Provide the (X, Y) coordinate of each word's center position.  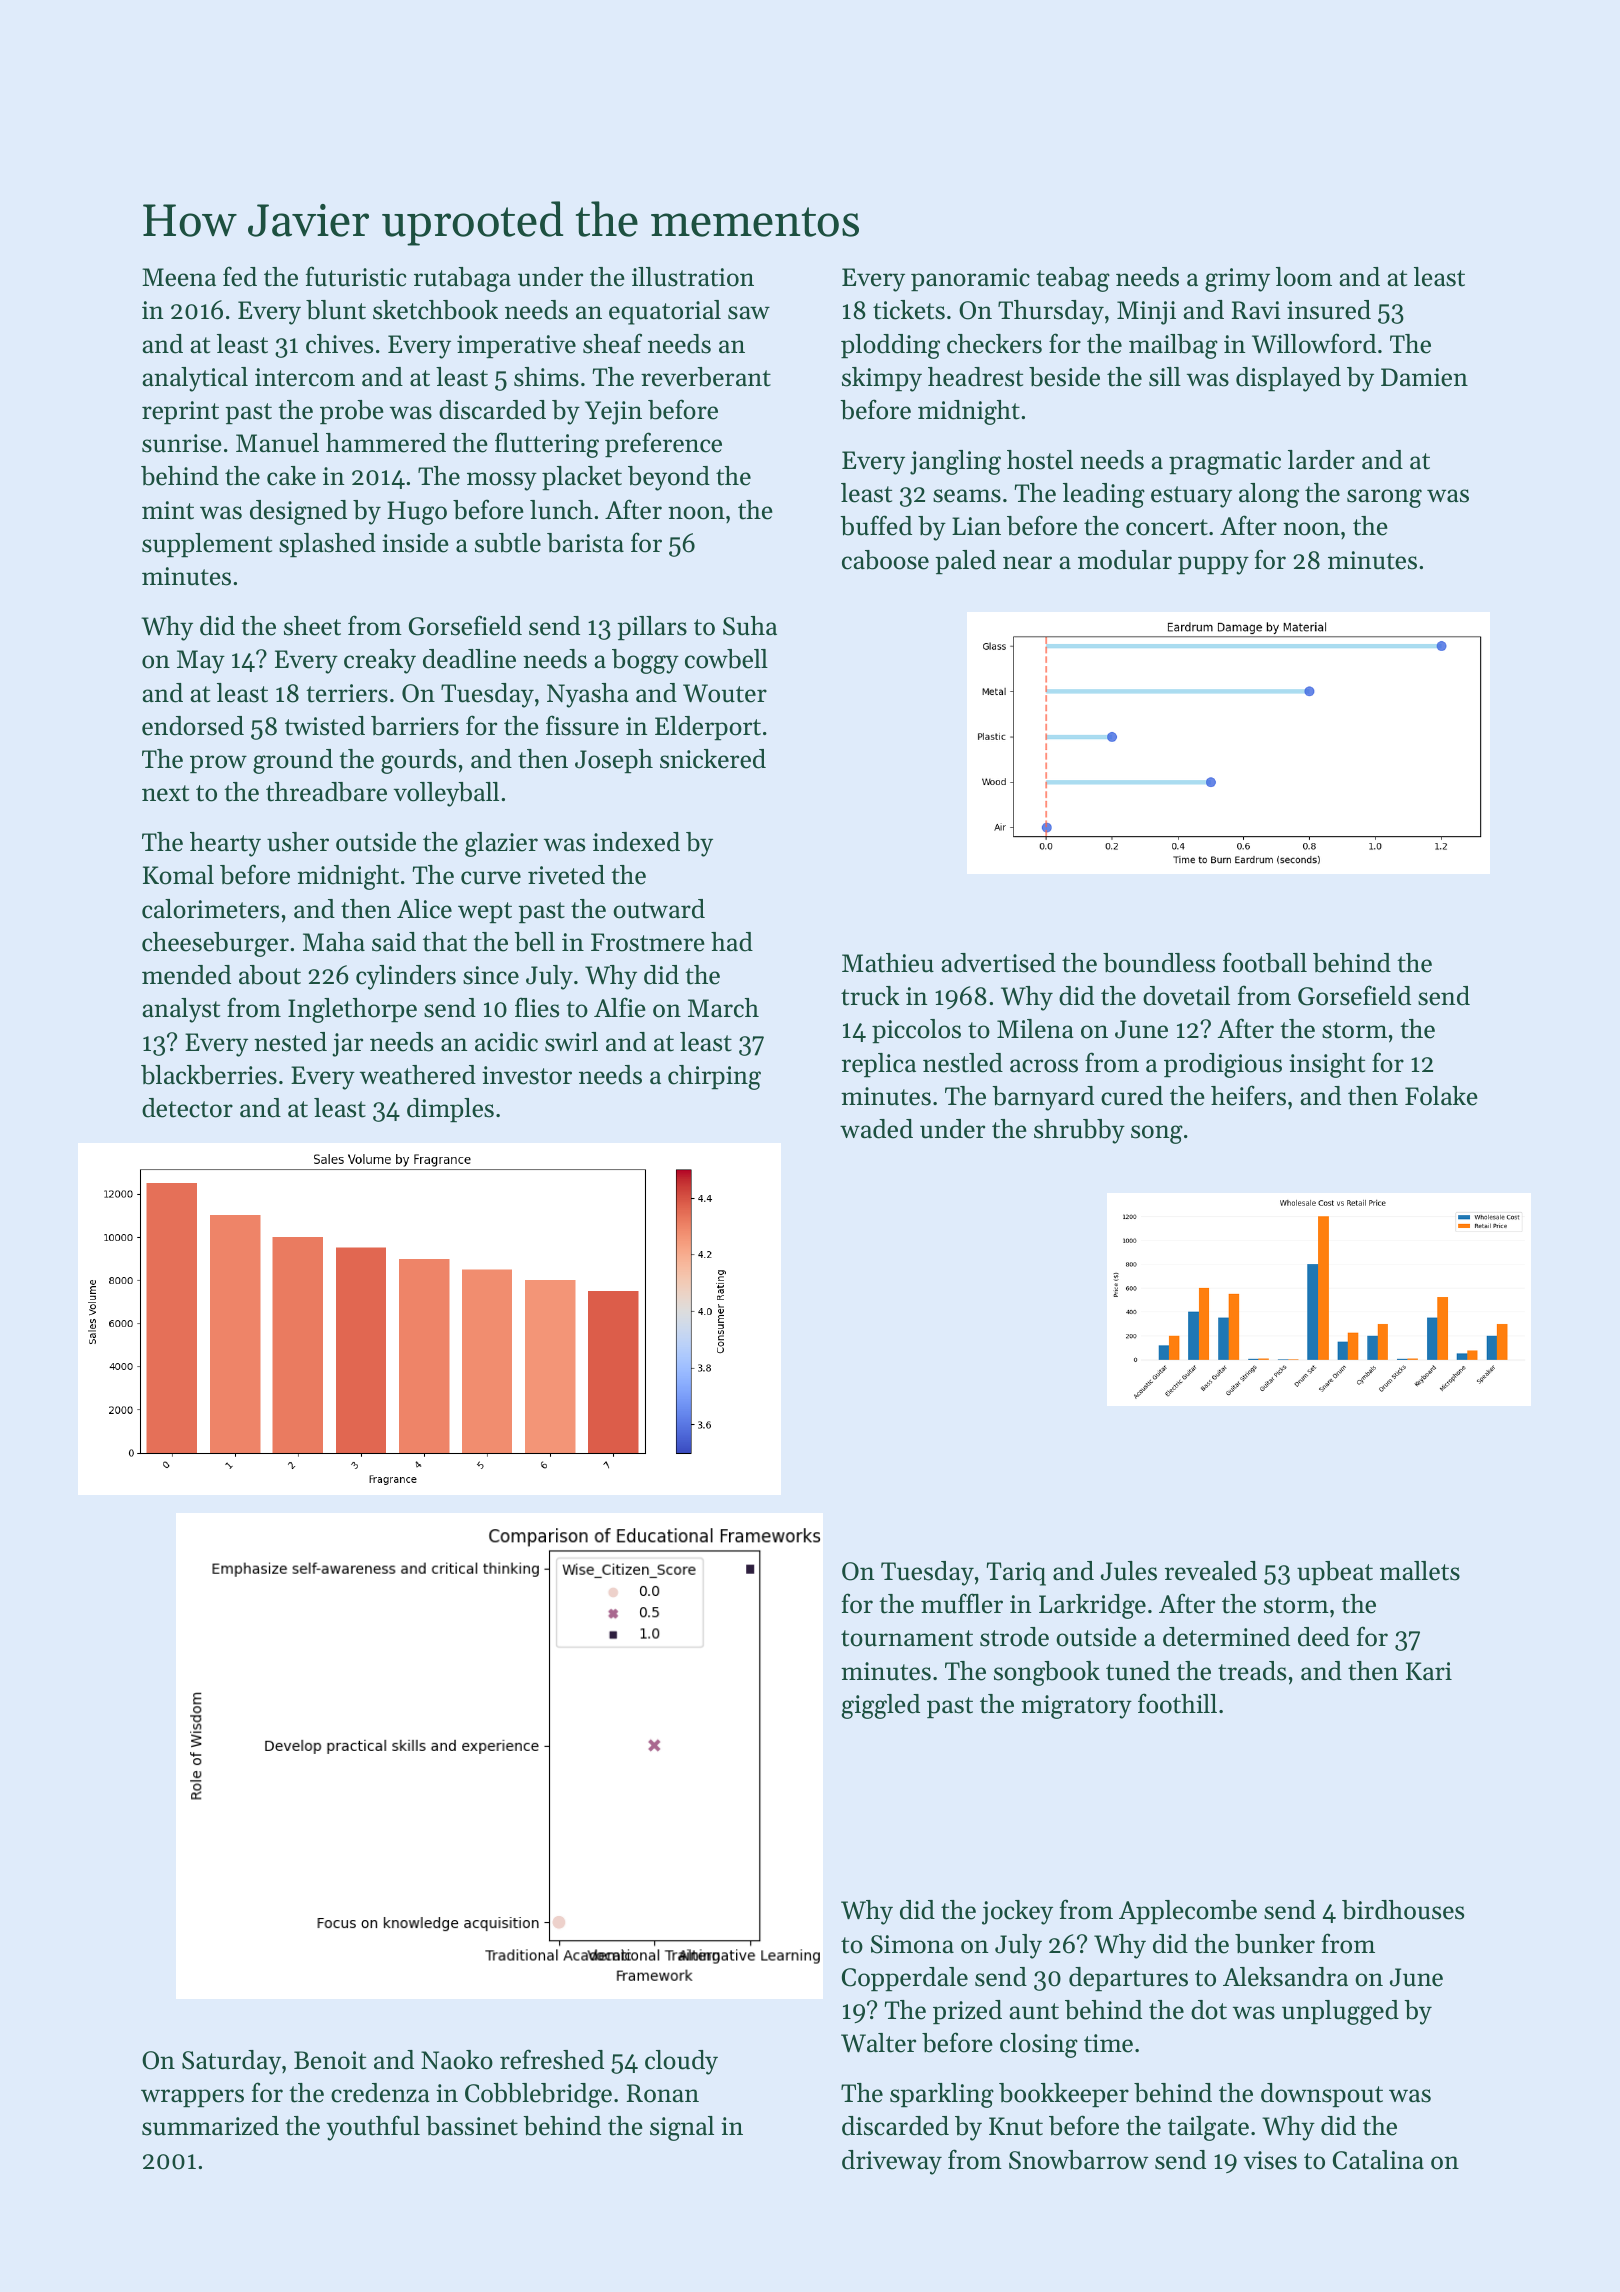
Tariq (1016, 1574)
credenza (380, 2093)
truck (870, 996)
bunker (1275, 1944)
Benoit (330, 2060)
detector (187, 1108)
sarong (1384, 498)
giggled (881, 1706)
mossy (502, 481)
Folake (1441, 1096)
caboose (885, 560)
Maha (334, 941)
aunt (1034, 2011)
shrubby (1079, 1131)
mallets (1420, 1571)
